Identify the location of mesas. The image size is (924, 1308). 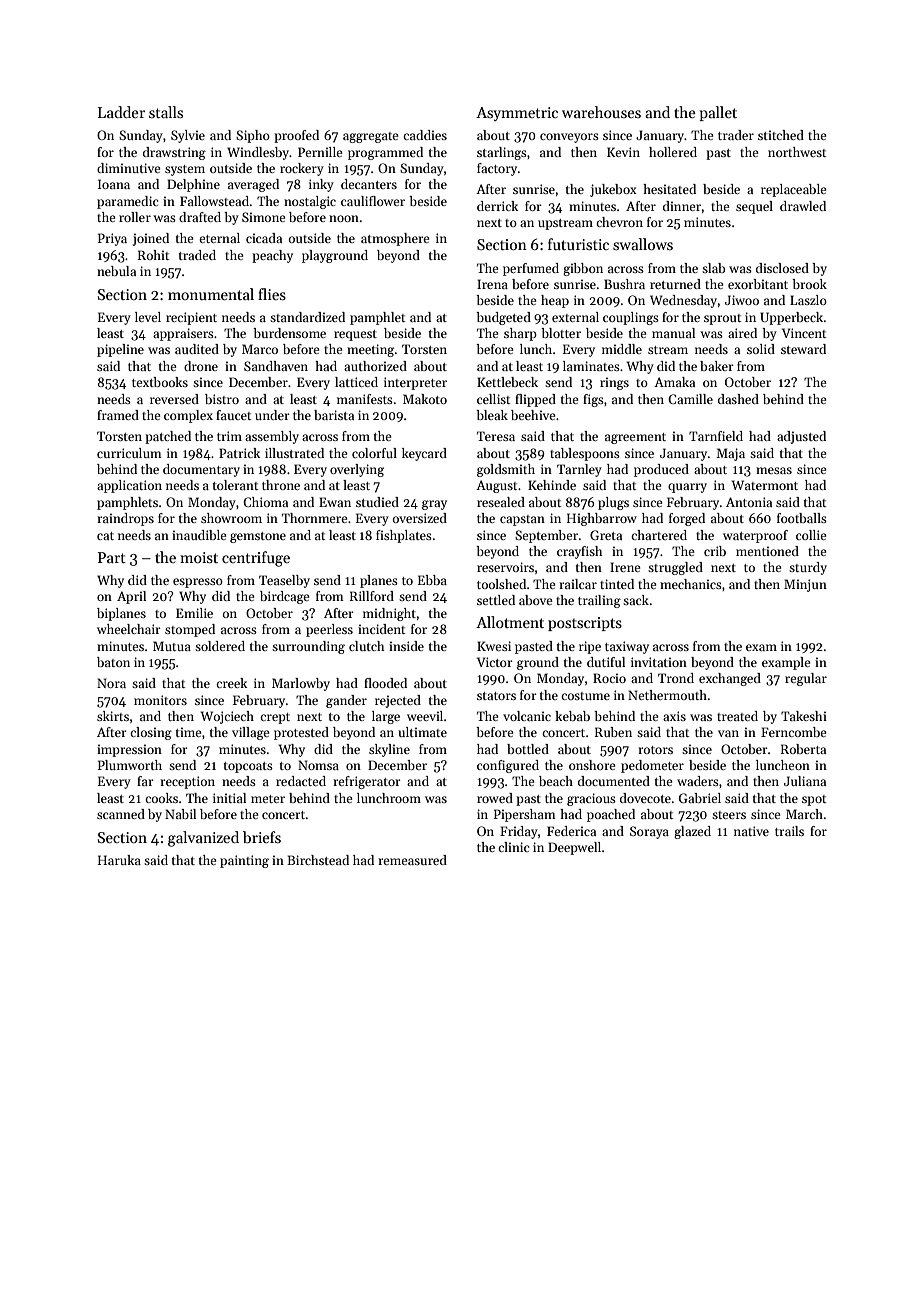
(774, 470).
